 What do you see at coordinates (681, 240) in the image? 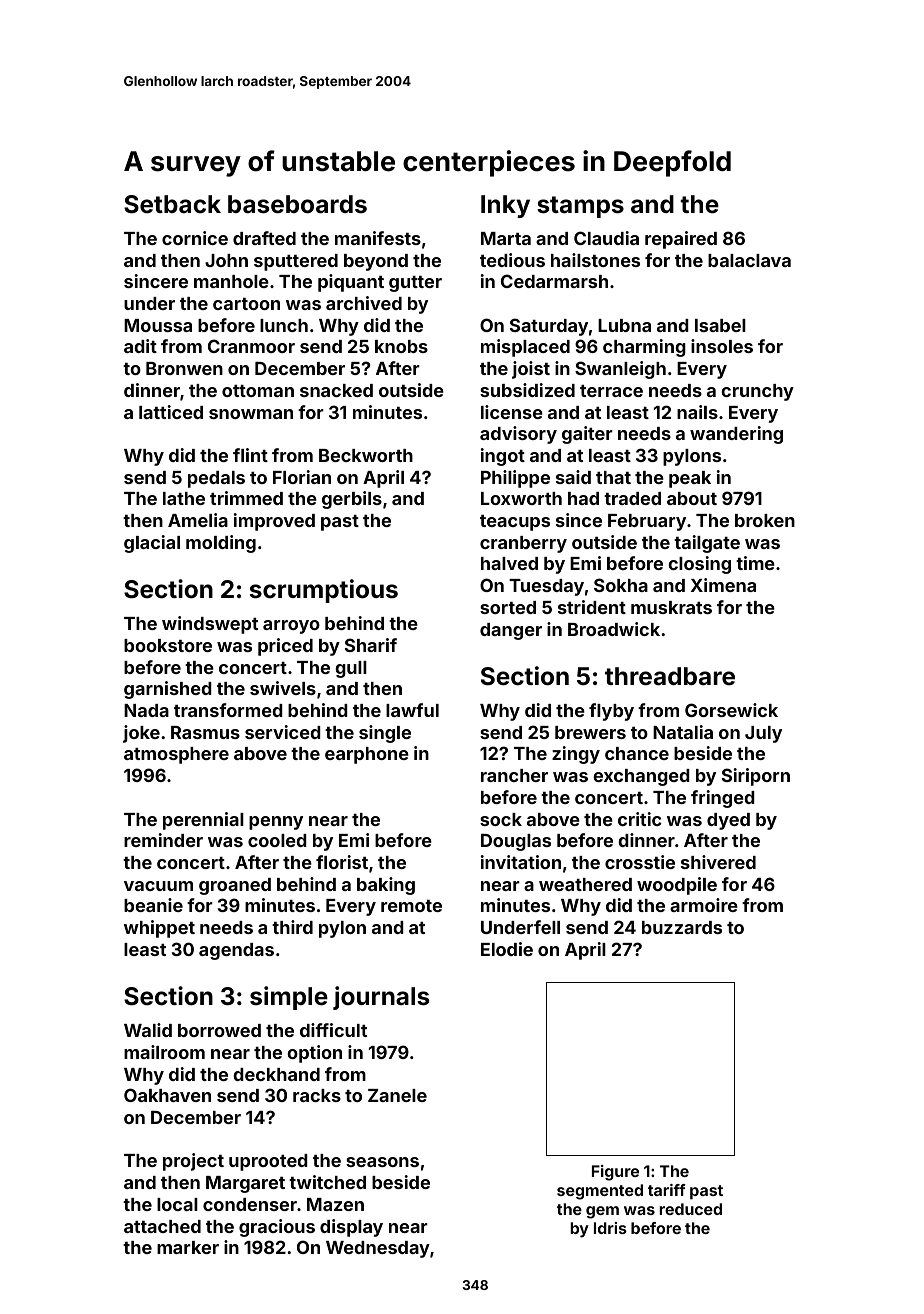
I see `repaired` at bounding box center [681, 240].
